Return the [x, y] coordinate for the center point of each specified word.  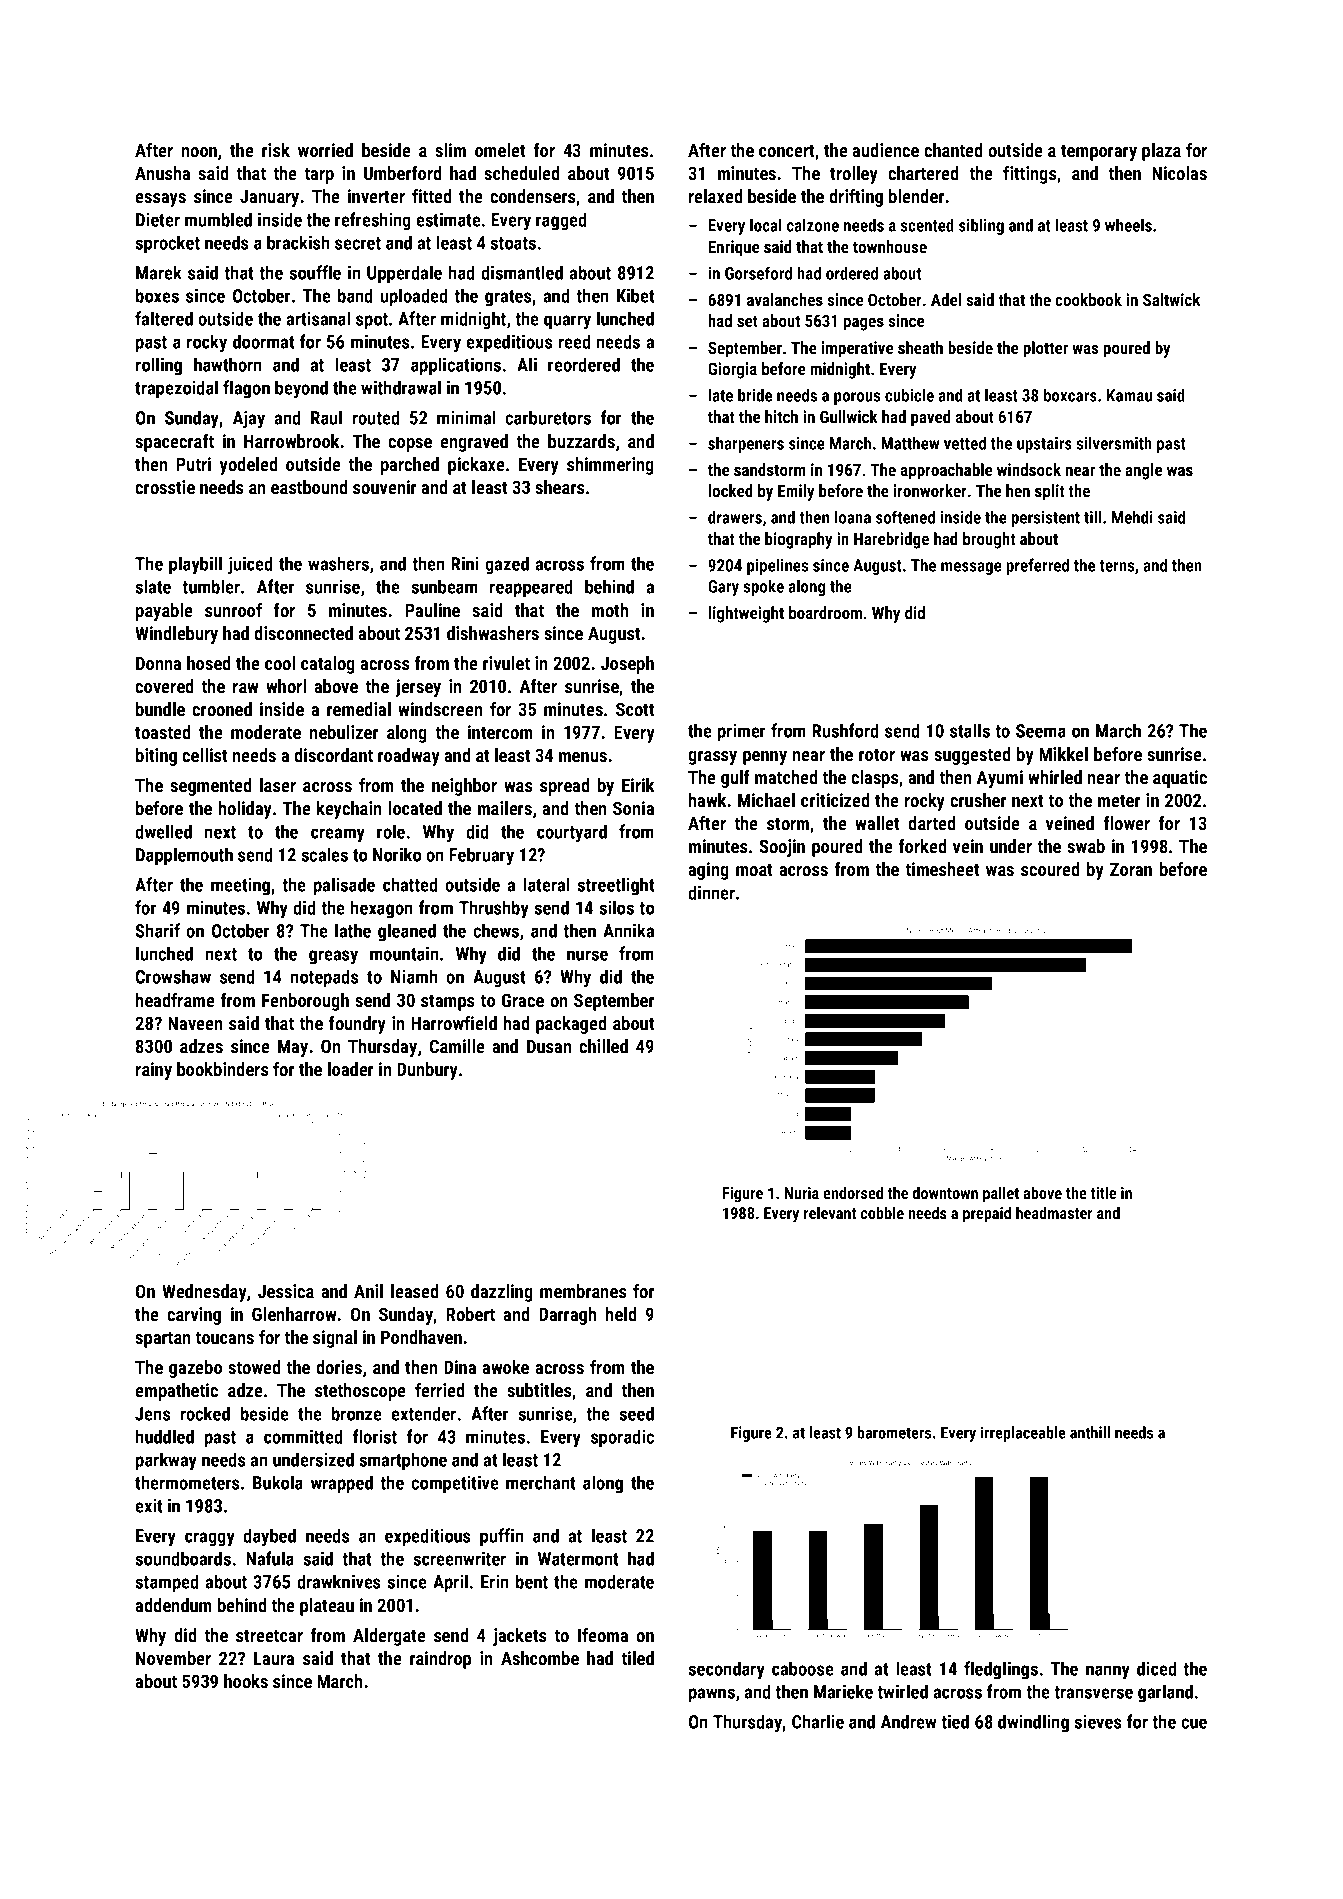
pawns [712, 1695]
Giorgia [732, 370]
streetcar [269, 1635]
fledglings [1001, 1670]
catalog [328, 665]
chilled [603, 1046]
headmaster [1054, 1212]
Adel [946, 299]
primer [742, 733]
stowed [254, 1367]
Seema [1041, 731]
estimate [448, 220]
